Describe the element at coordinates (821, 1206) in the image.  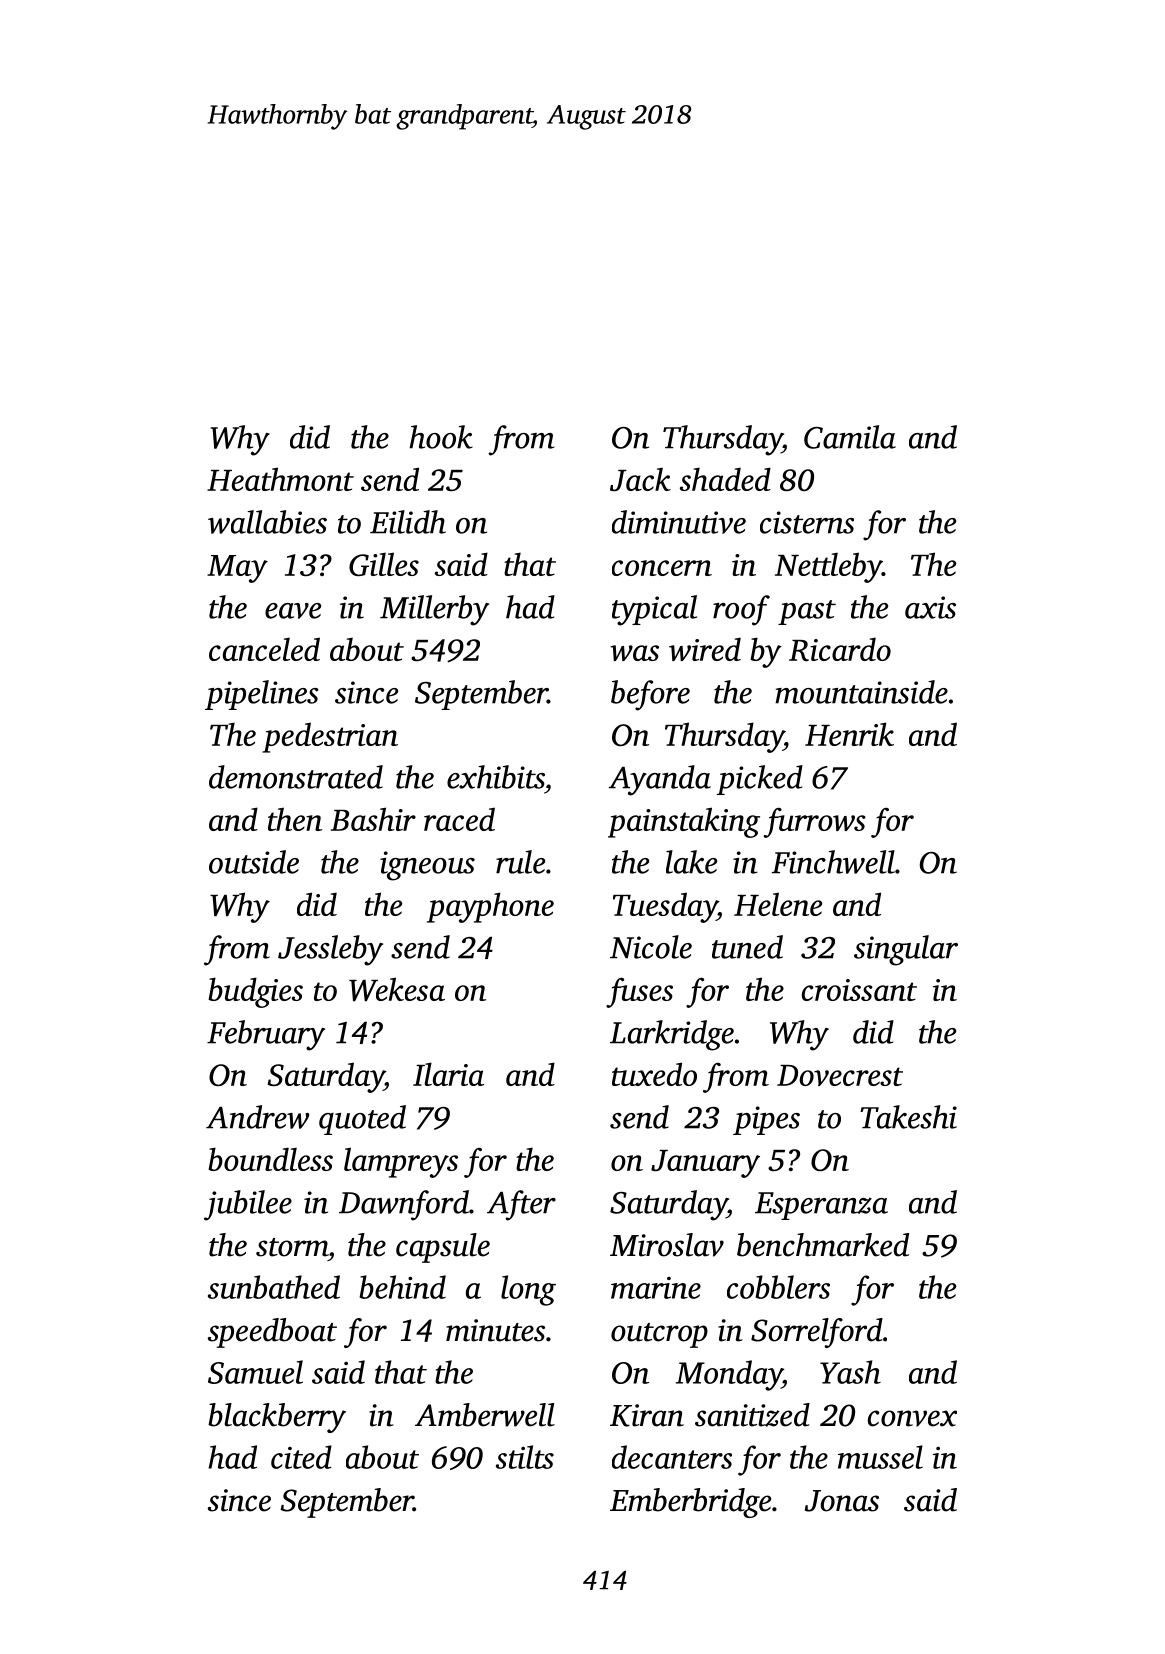
I see `Esperanza` at that location.
